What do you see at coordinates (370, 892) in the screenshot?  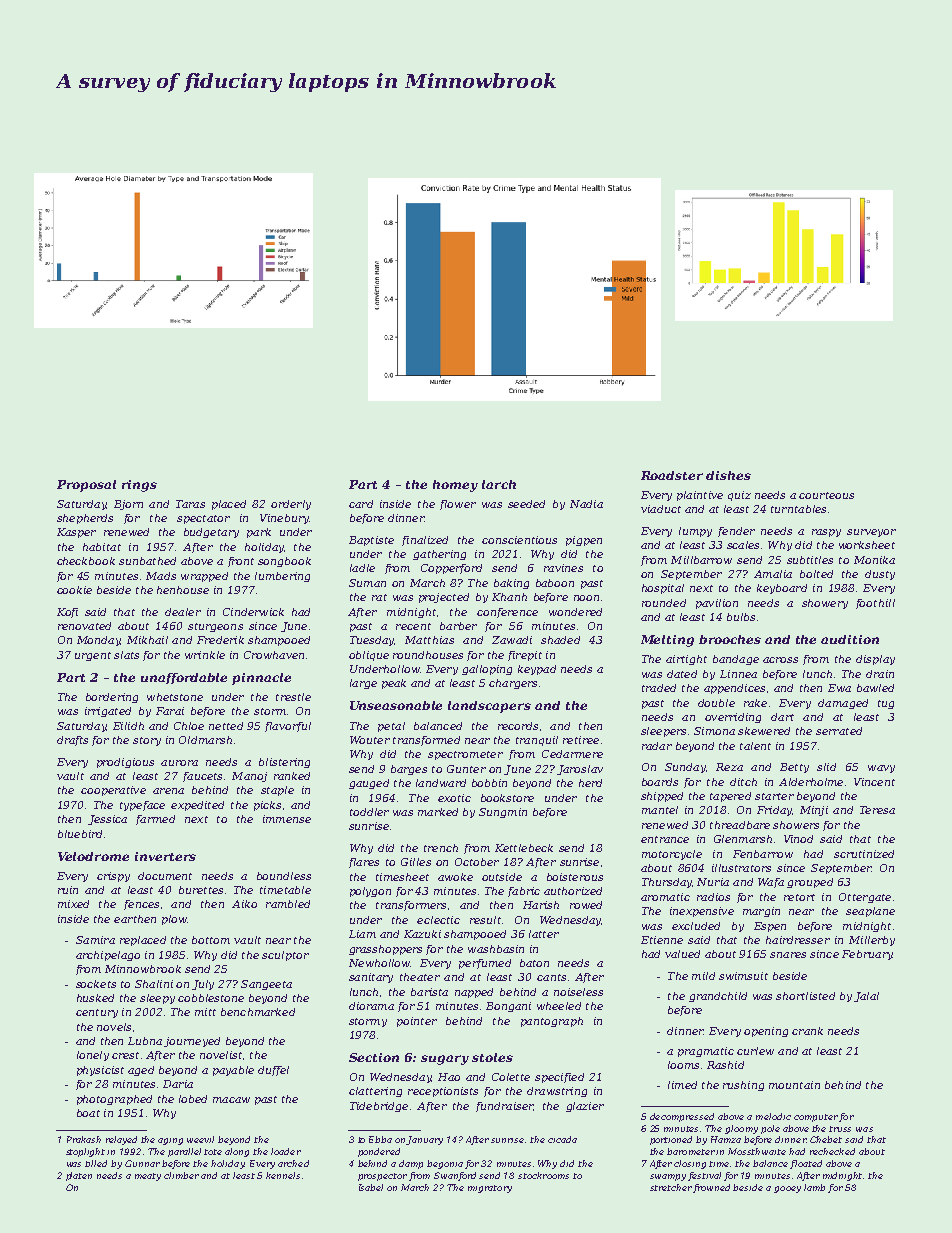 I see `polygon` at bounding box center [370, 892].
